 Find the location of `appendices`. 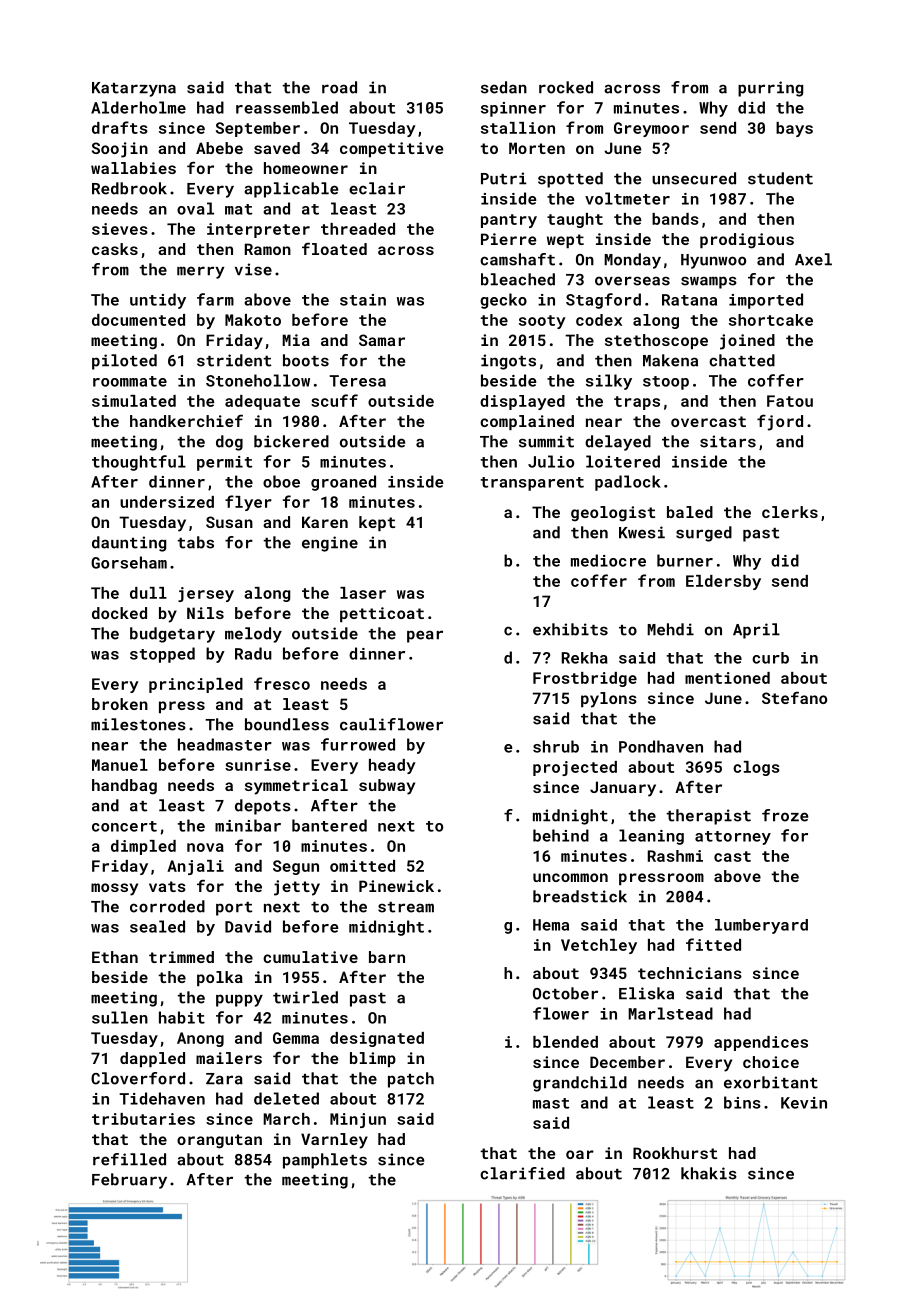

appendices is located at coordinates (761, 1043).
